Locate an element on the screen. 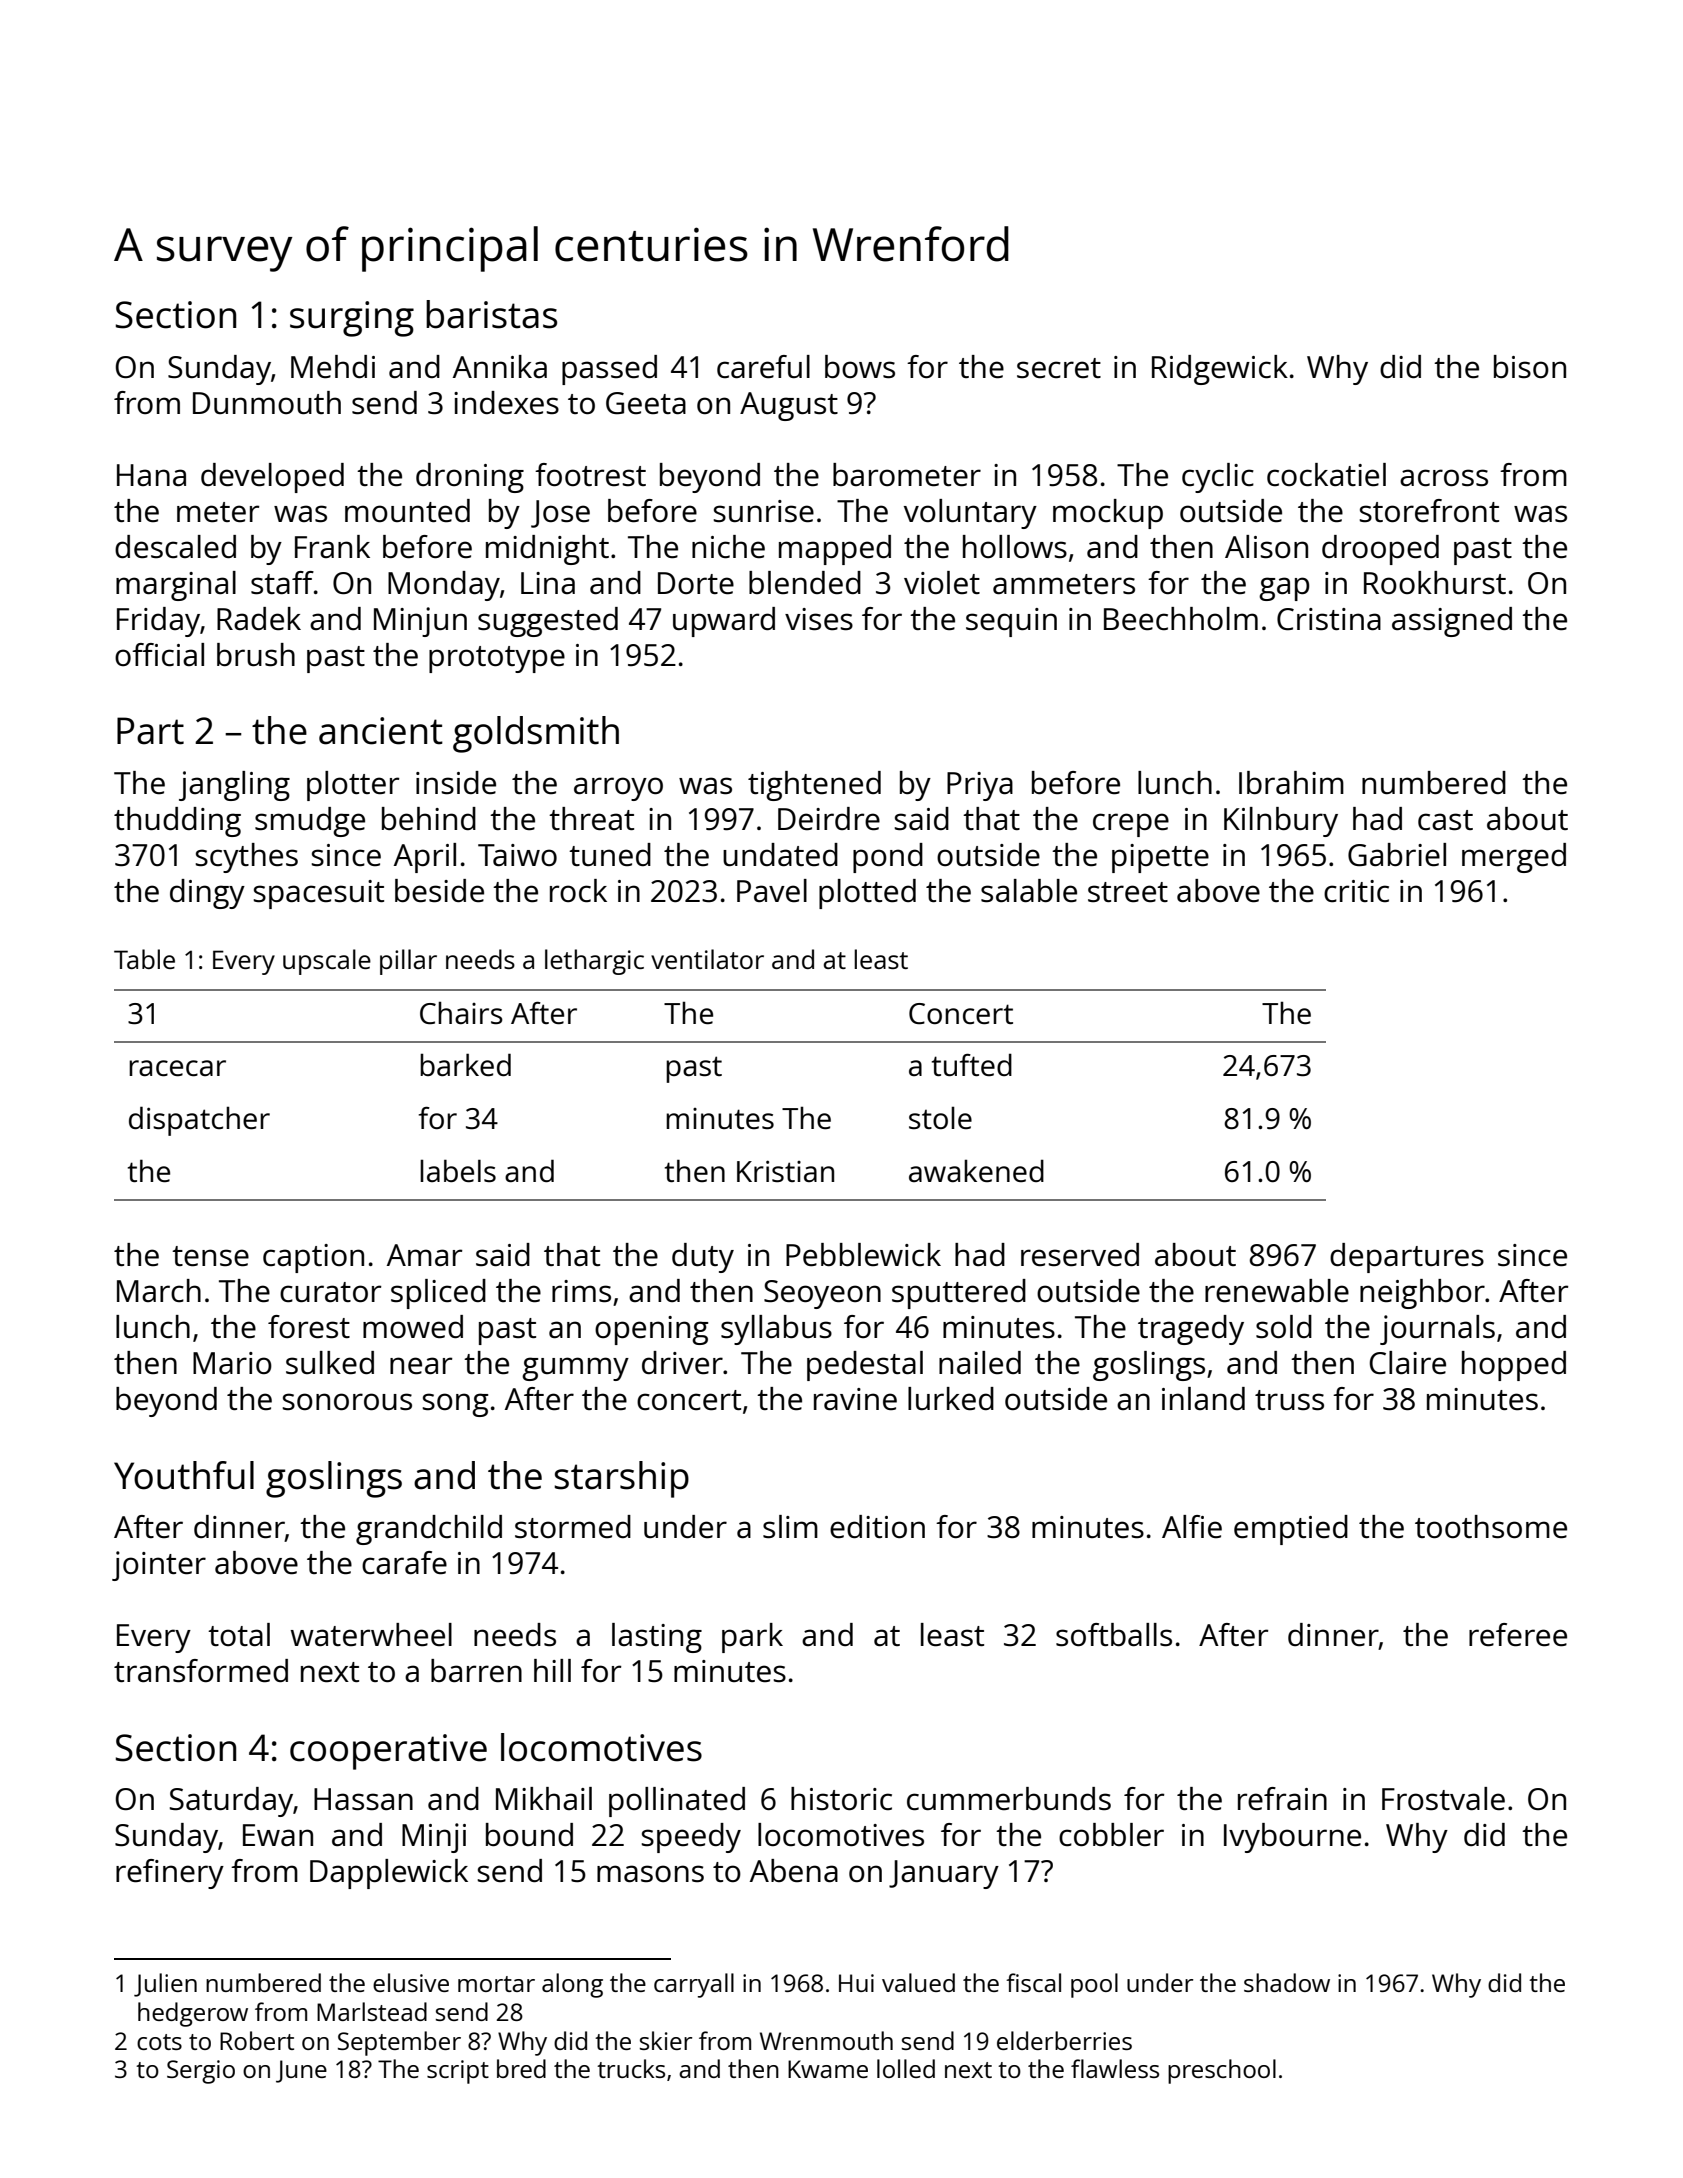 The width and height of the screenshot is (1683, 2178). Ridgewick is located at coordinates (1220, 370).
